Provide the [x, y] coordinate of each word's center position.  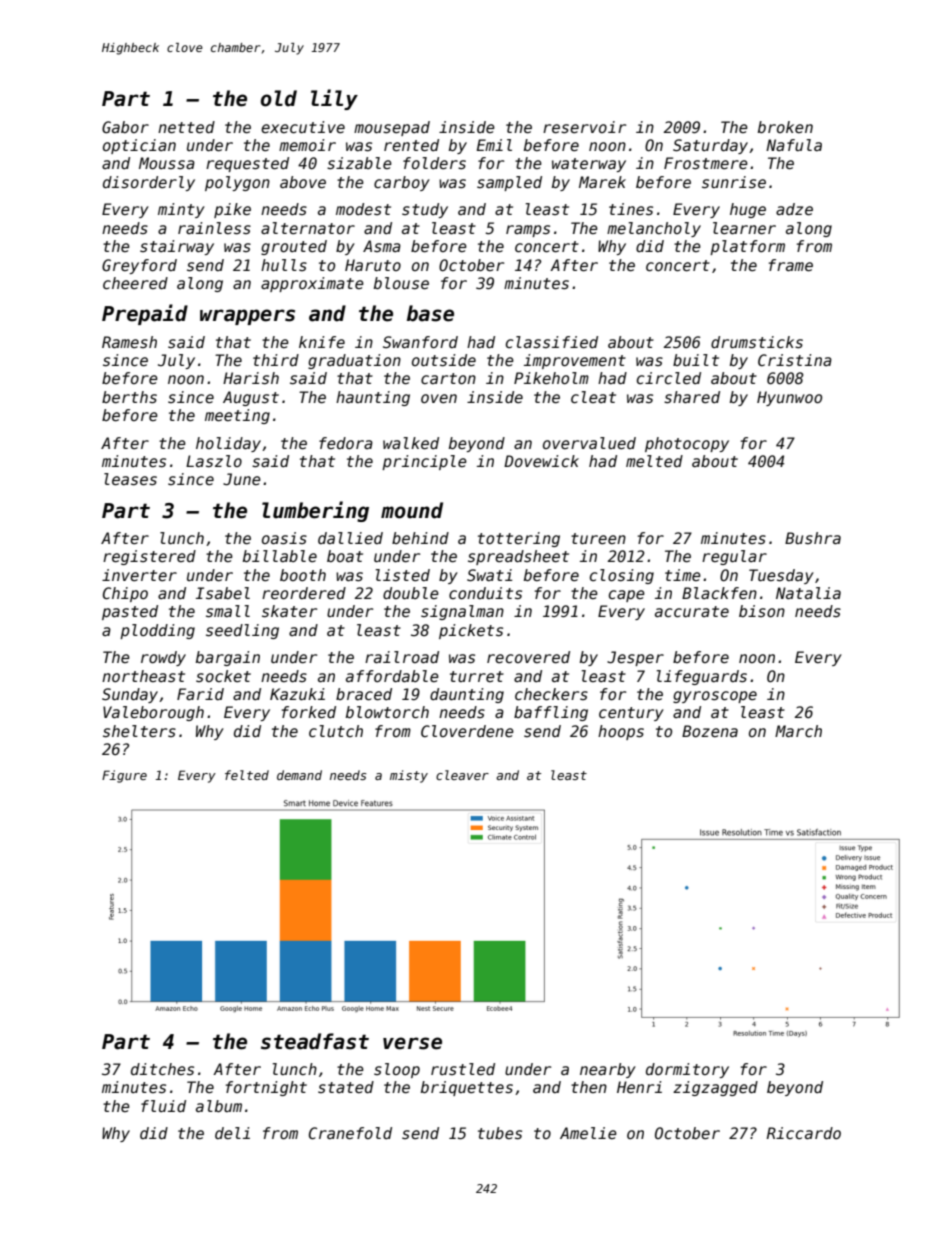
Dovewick [541, 461]
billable [280, 556]
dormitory [687, 1070]
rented [411, 145]
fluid [163, 1106]
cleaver [462, 775]
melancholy [654, 229]
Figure [124, 776]
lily [334, 99]
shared [692, 397]
